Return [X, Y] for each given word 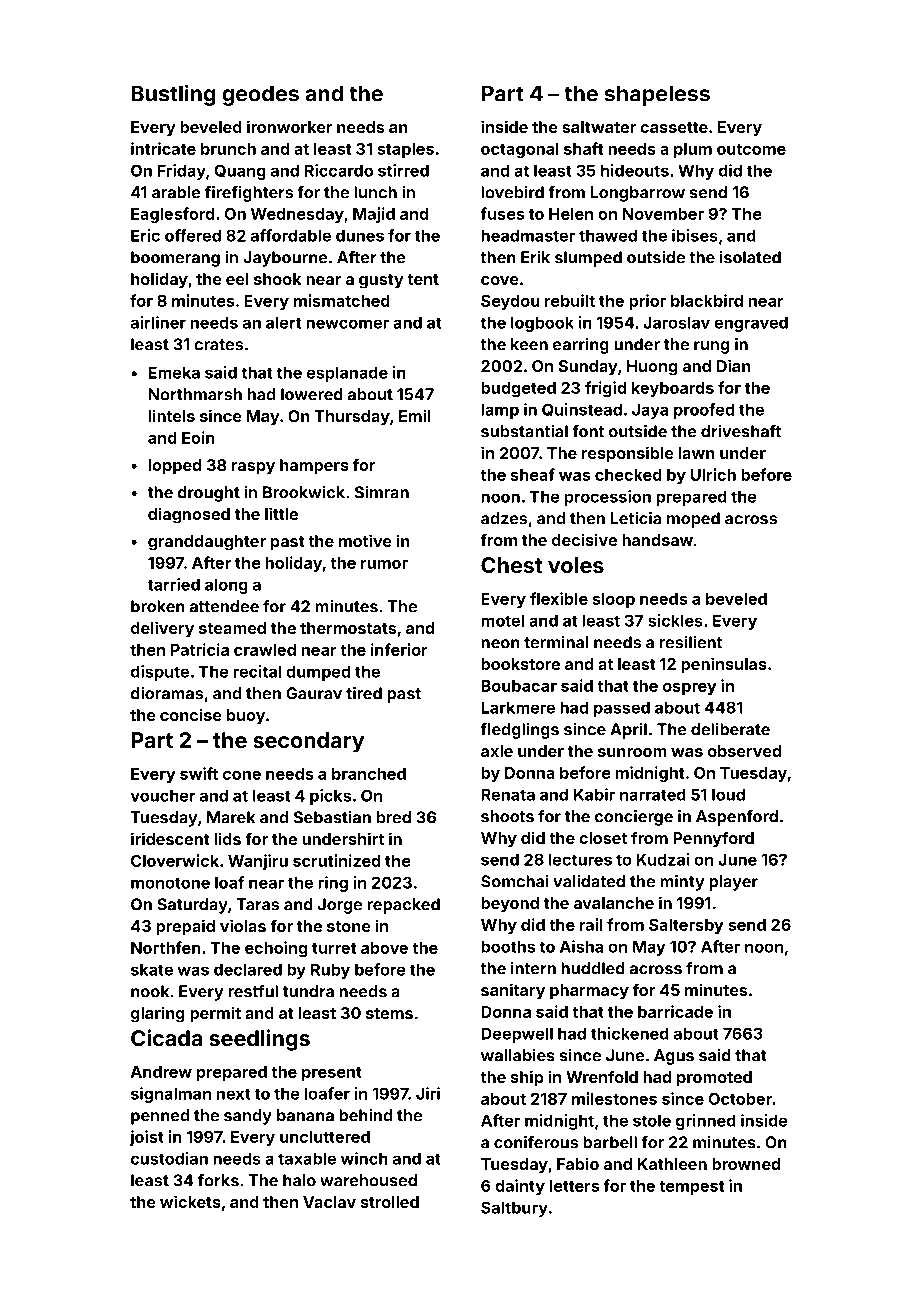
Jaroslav [676, 322]
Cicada [166, 1037]
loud [728, 794]
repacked [403, 906]
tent [423, 279]
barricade [675, 1011]
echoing [276, 949]
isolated [750, 257]
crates [218, 345]
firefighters [249, 194]
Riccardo [339, 170]
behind [365, 1115]
